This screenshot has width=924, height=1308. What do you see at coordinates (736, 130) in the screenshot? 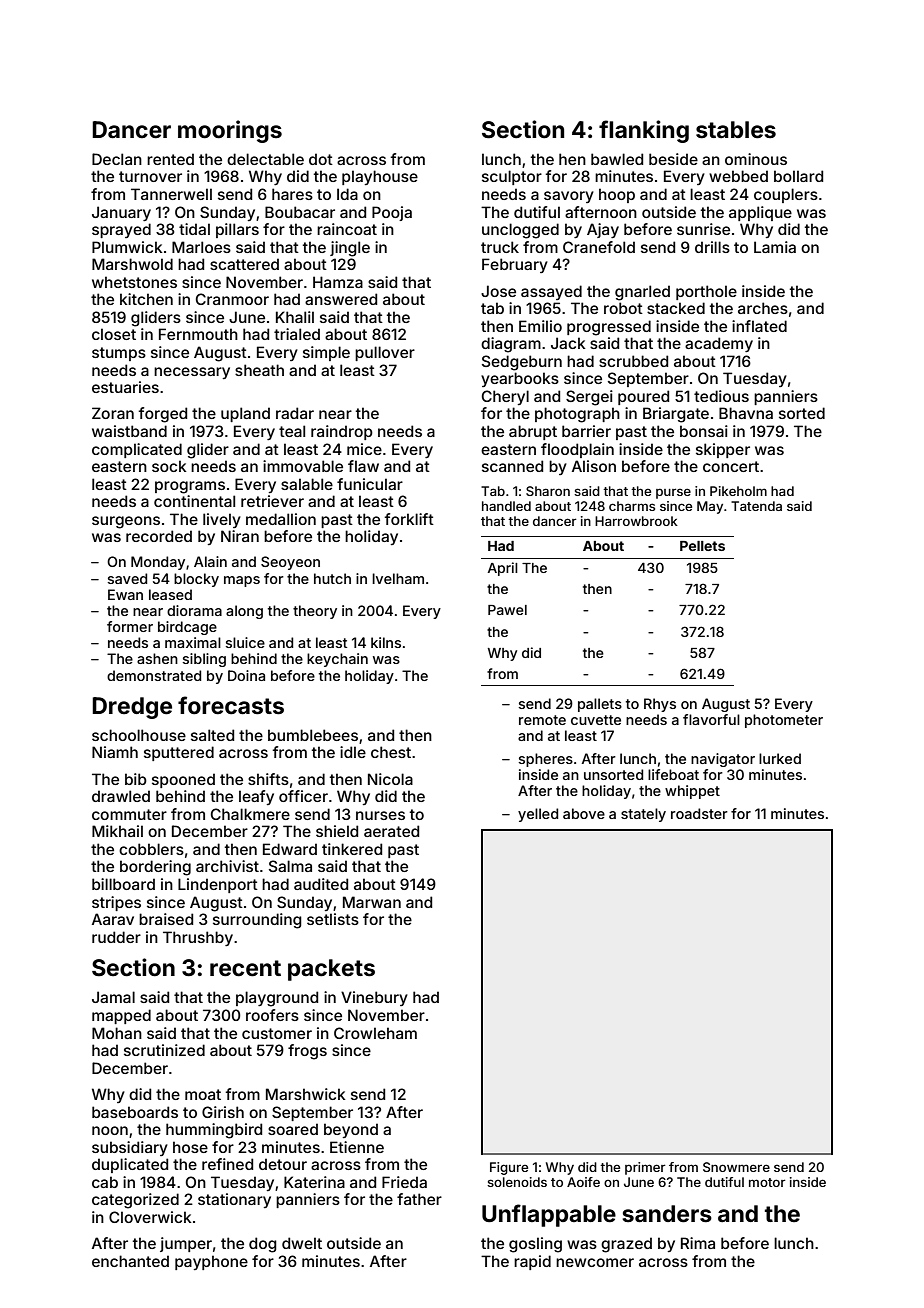
I see `stables` at bounding box center [736, 130].
